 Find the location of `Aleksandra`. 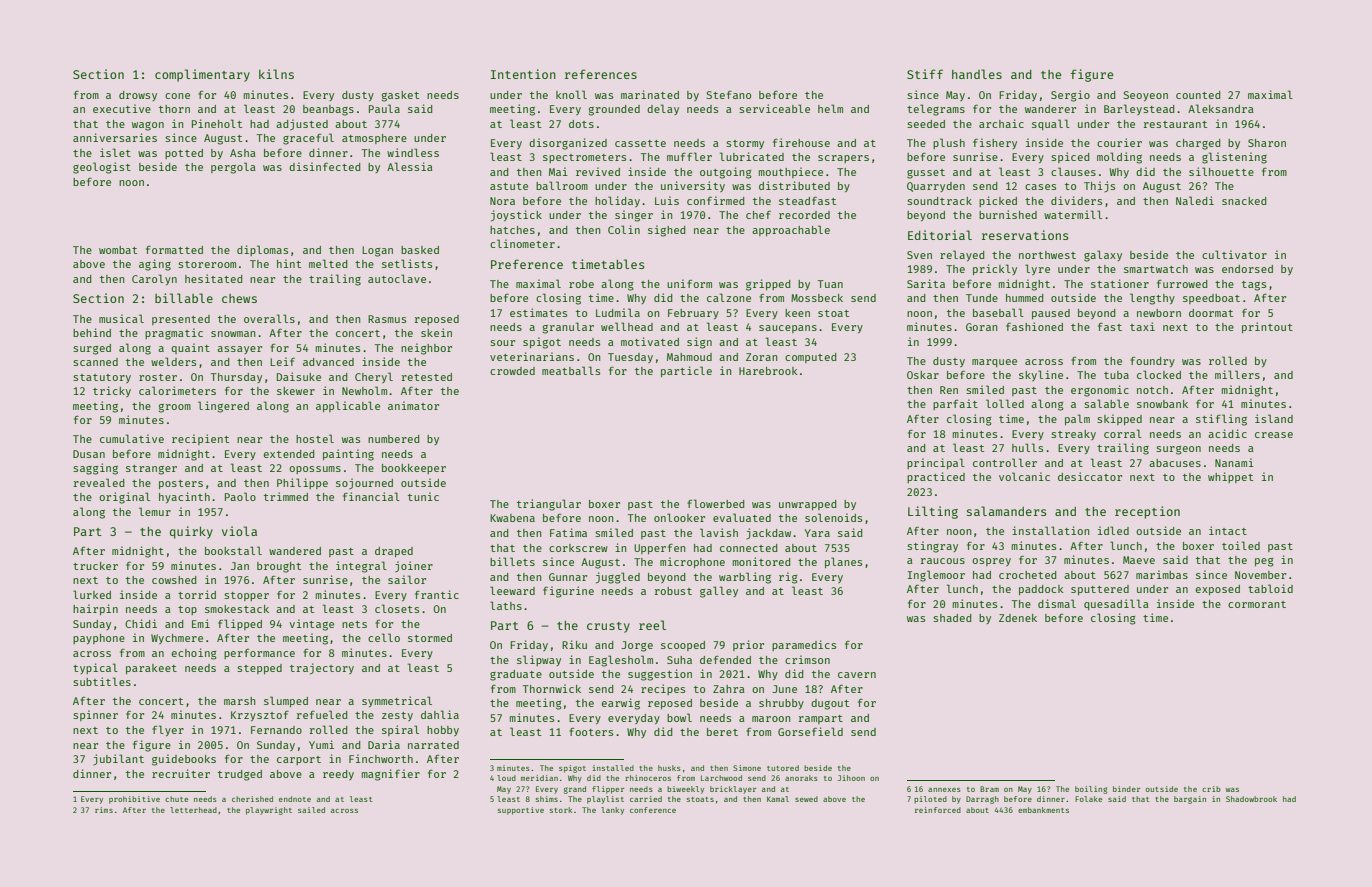

Aleksandra is located at coordinates (1221, 108).
